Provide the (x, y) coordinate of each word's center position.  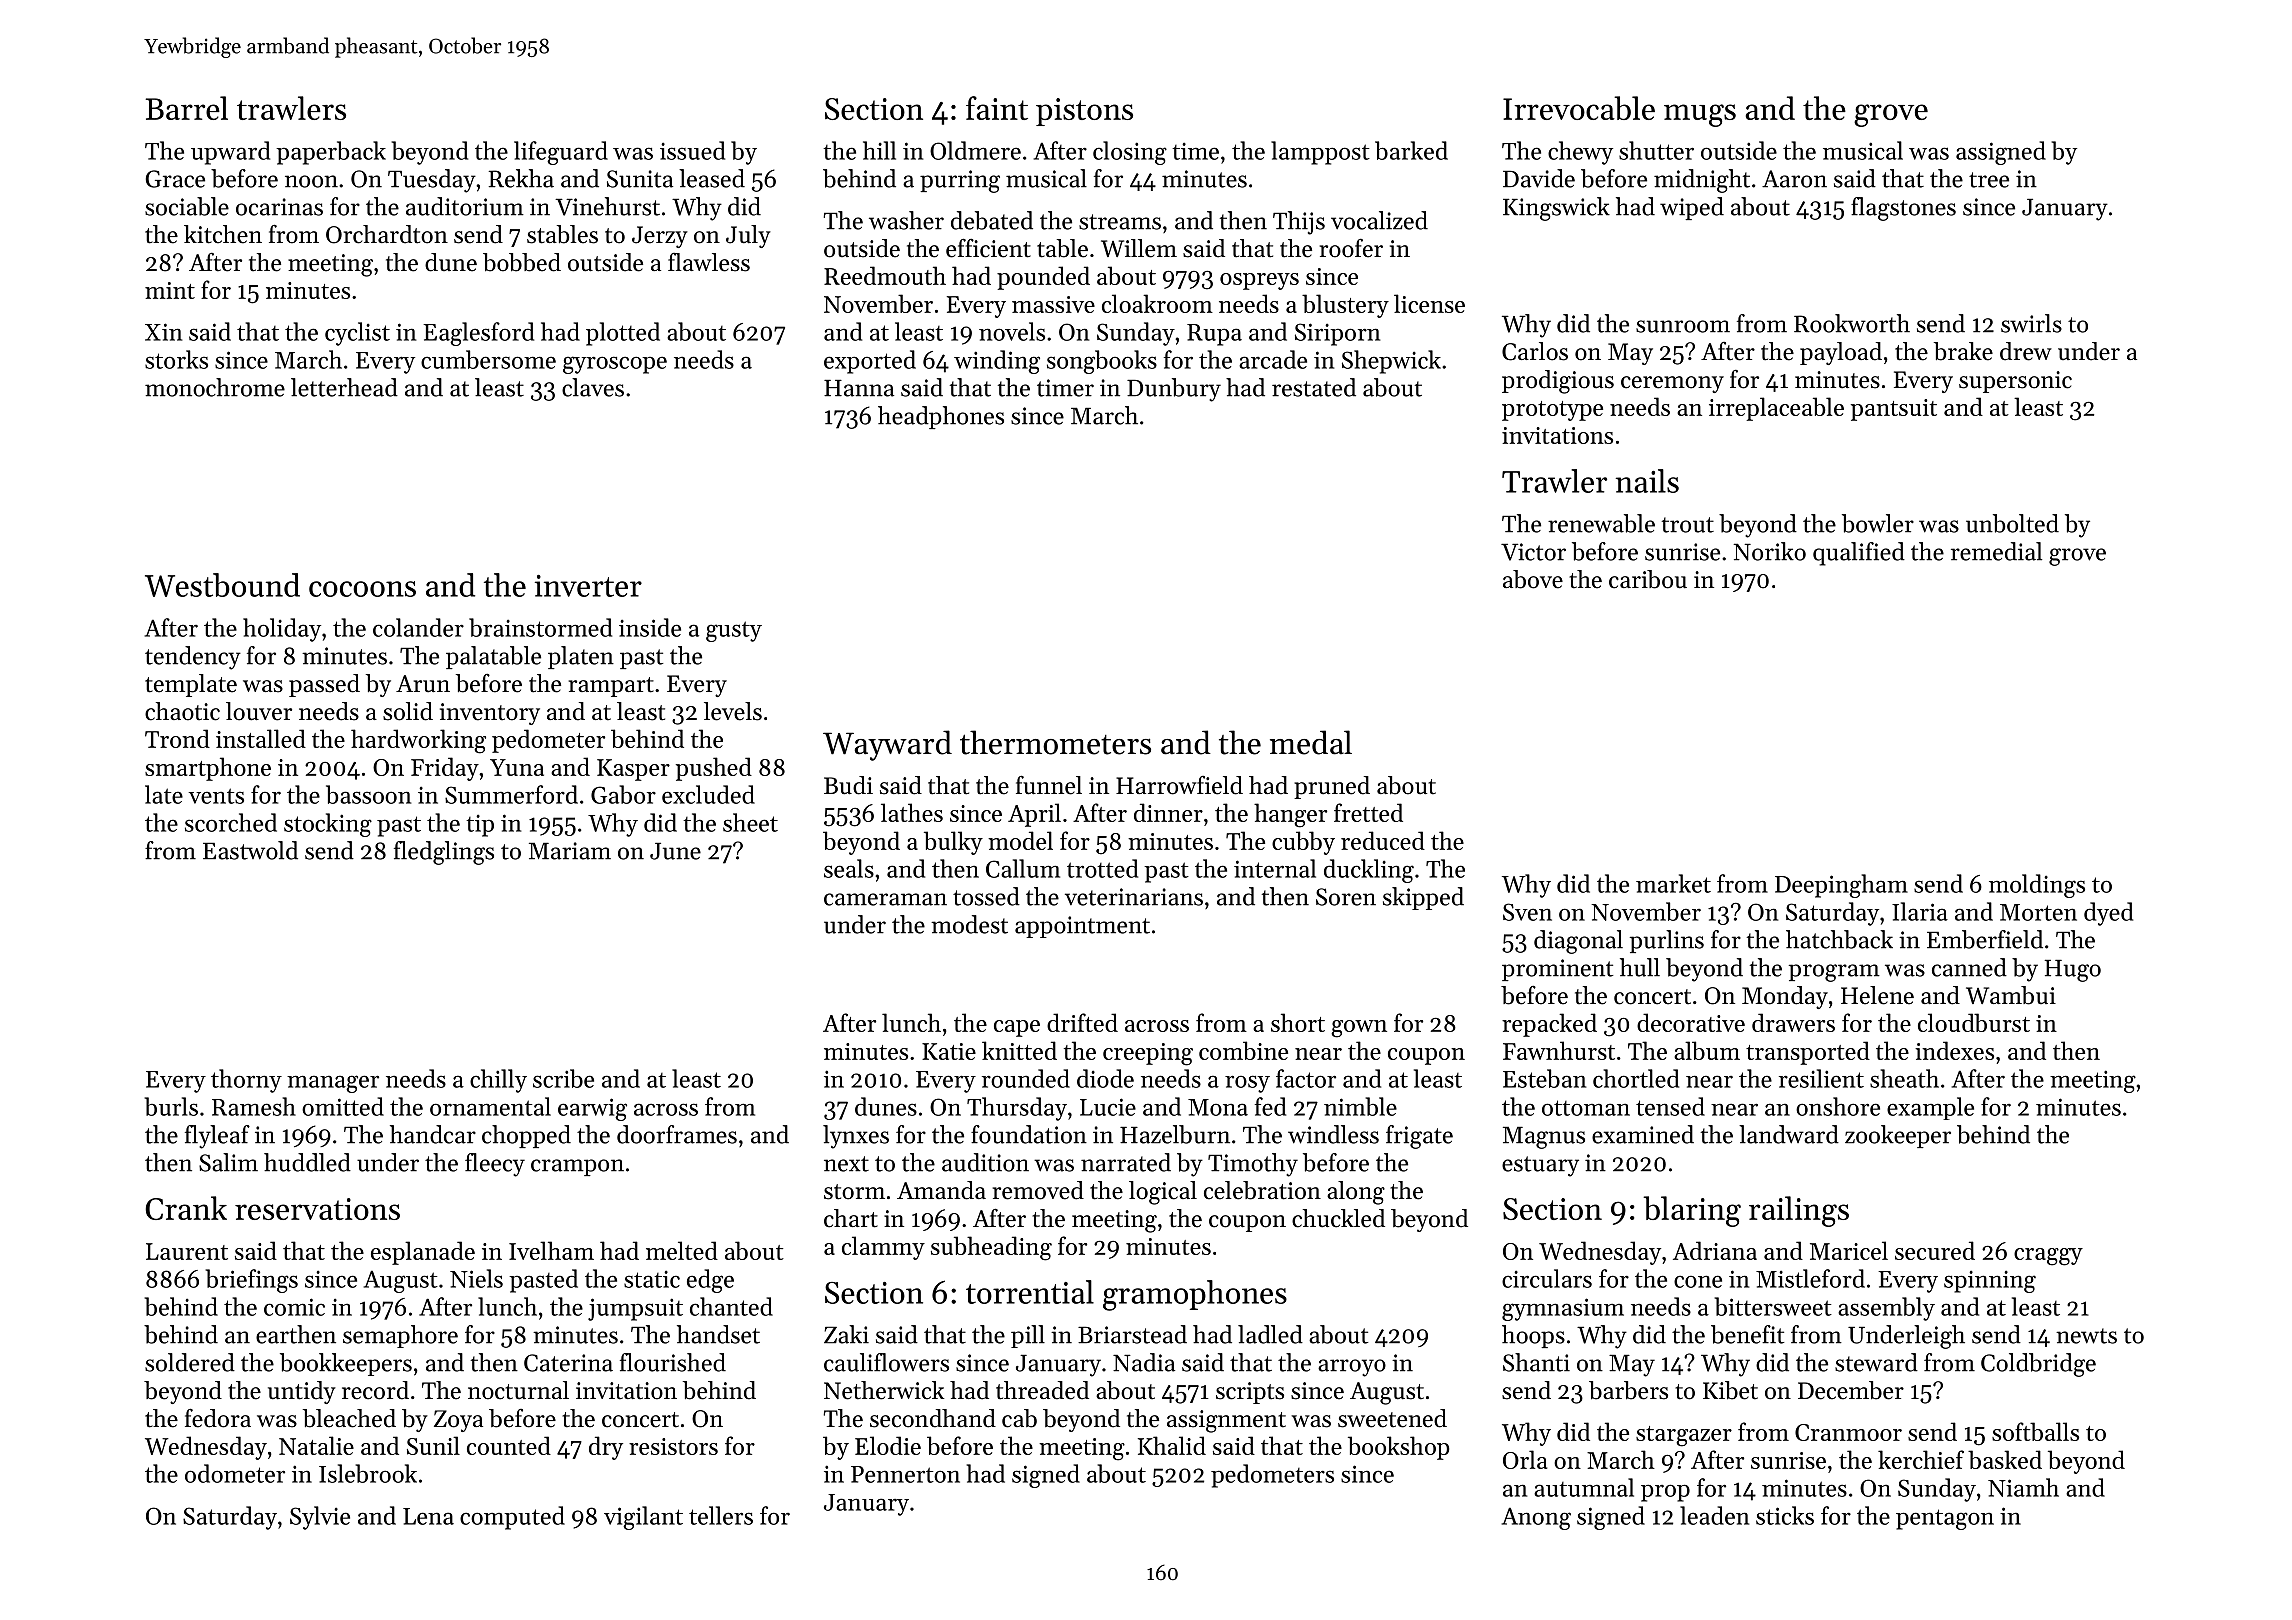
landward (1789, 1134)
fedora (218, 1418)
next (846, 1164)
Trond (177, 738)
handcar (433, 1134)
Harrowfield (1179, 785)
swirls (2031, 323)
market (1673, 883)
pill (1028, 1336)
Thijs (1299, 223)
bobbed (522, 262)
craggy (2048, 1257)
